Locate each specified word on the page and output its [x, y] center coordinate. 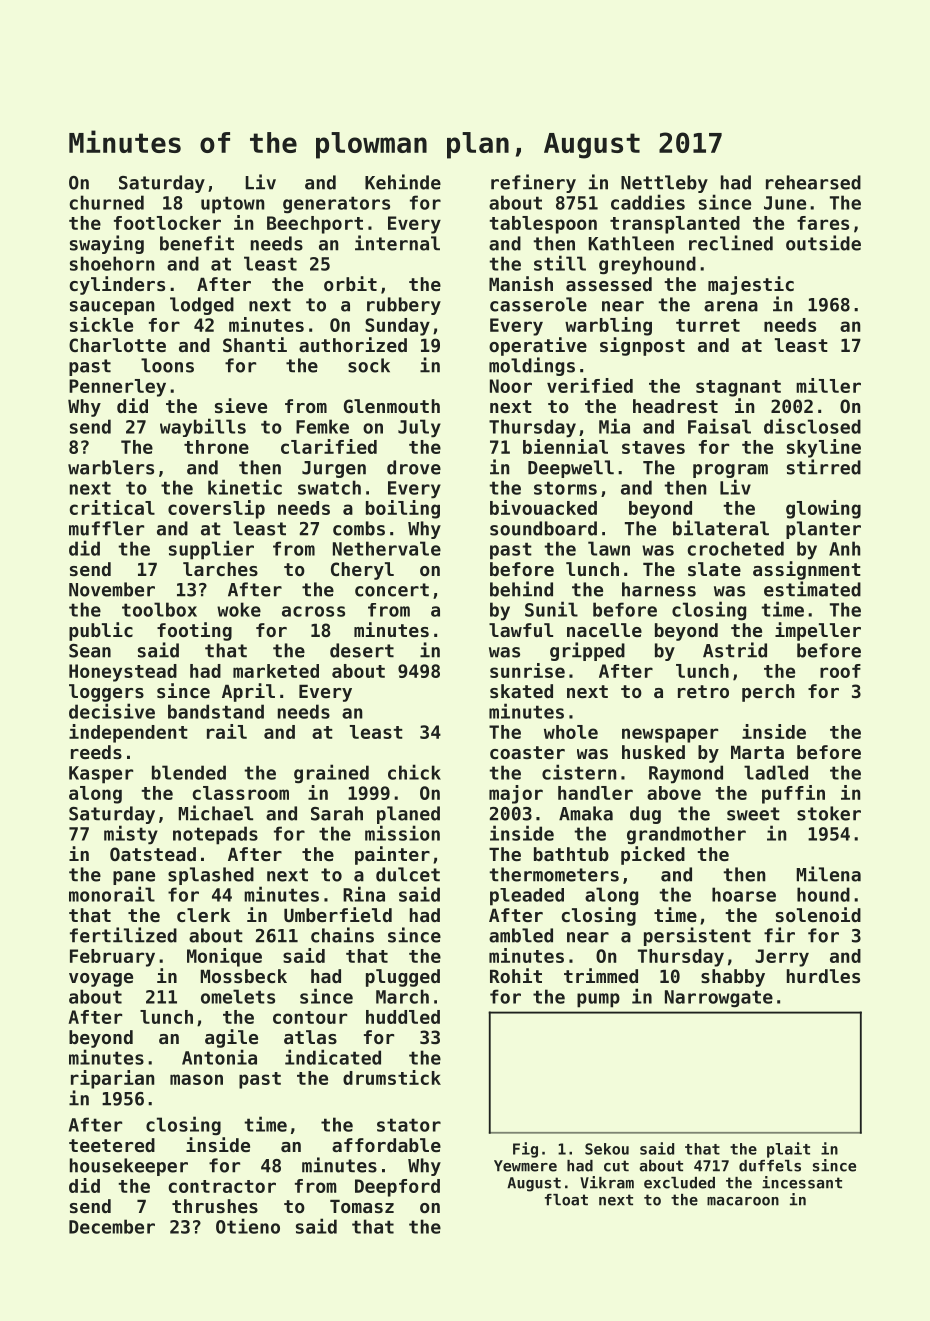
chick [414, 772]
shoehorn [112, 263]
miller [828, 385]
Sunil [551, 609]
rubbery [404, 306]
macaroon [743, 1201]
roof [840, 671]
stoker [829, 813]
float [566, 1200]
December [112, 1226]
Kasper [101, 775]
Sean [90, 651]
